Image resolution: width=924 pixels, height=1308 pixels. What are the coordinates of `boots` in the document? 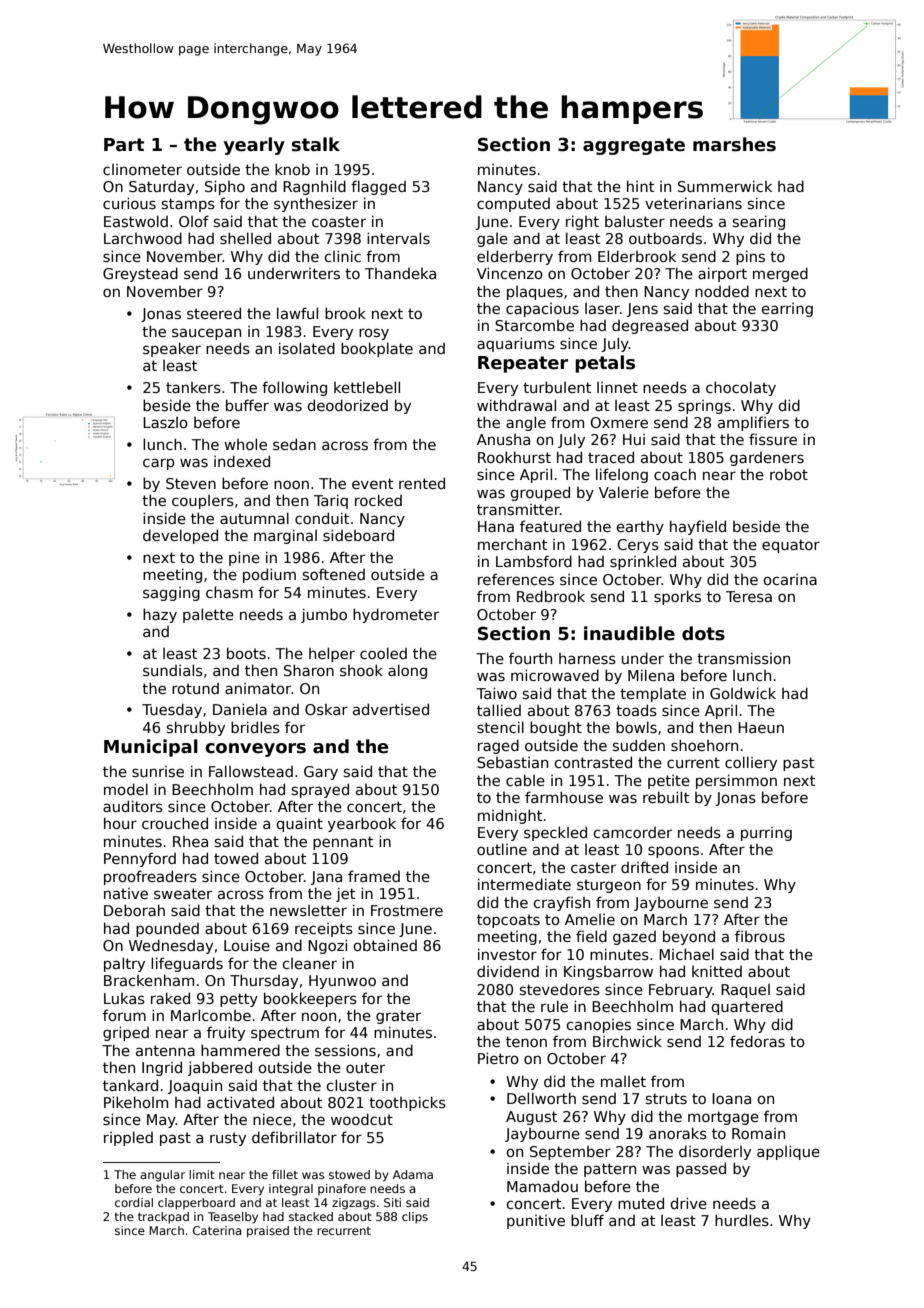 It's located at (246, 653).
